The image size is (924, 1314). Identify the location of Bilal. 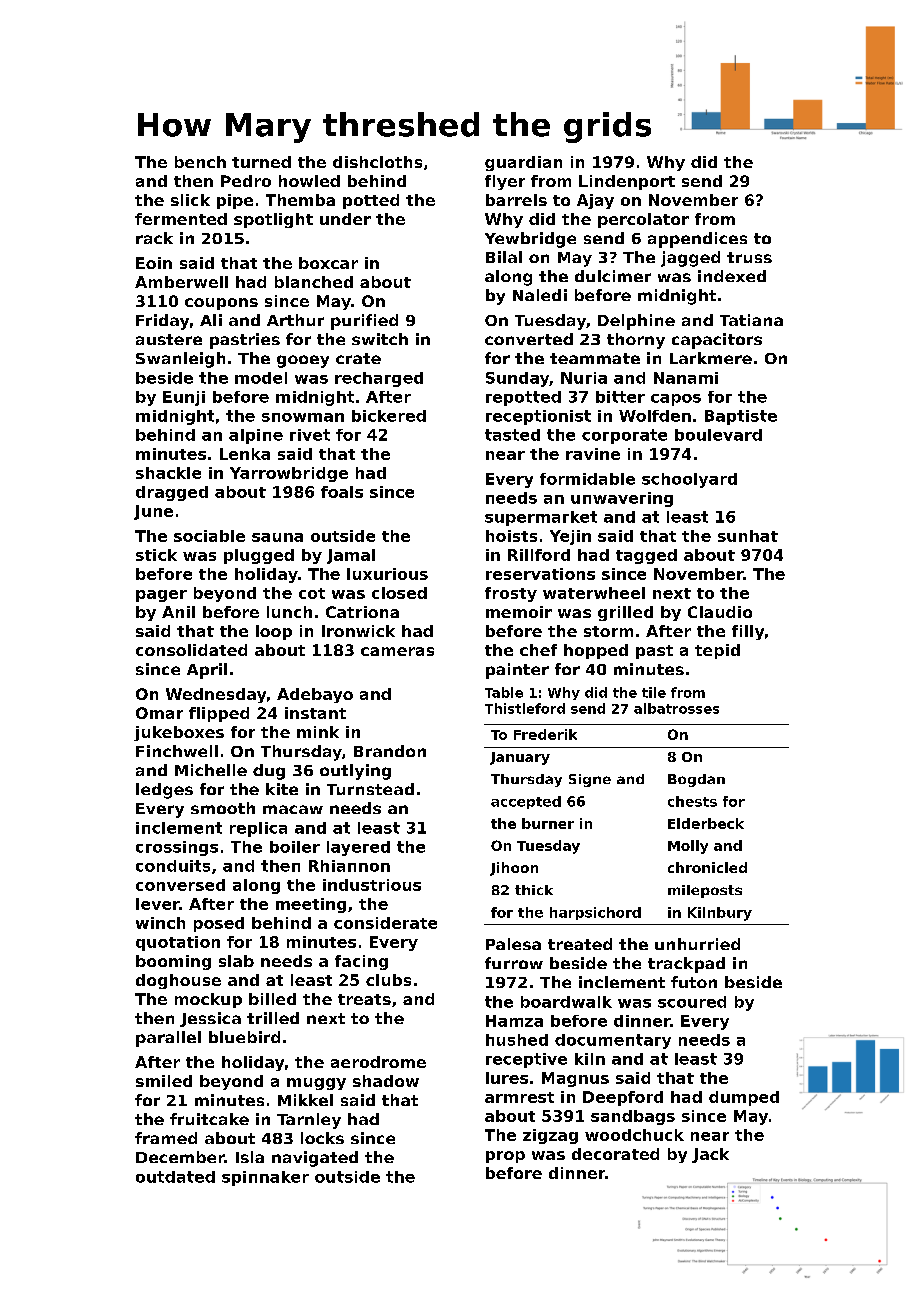
(504, 257).
